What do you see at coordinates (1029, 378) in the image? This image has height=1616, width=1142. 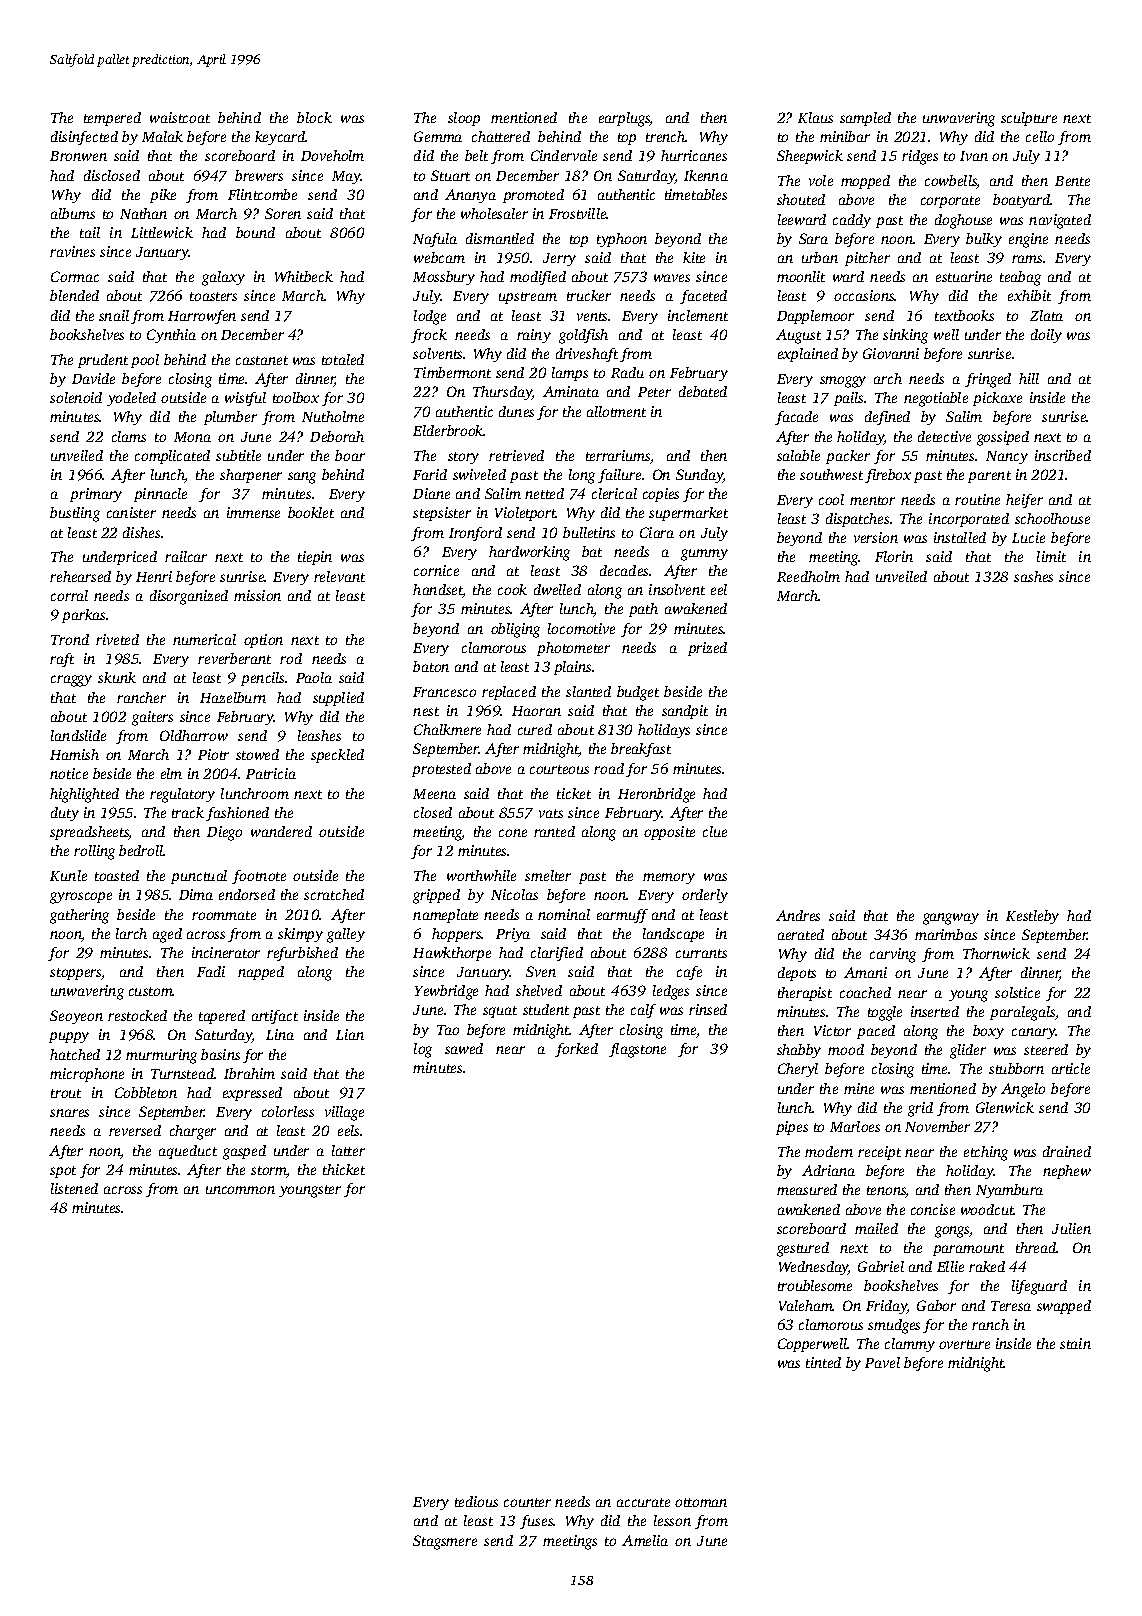 I see `hill` at bounding box center [1029, 378].
